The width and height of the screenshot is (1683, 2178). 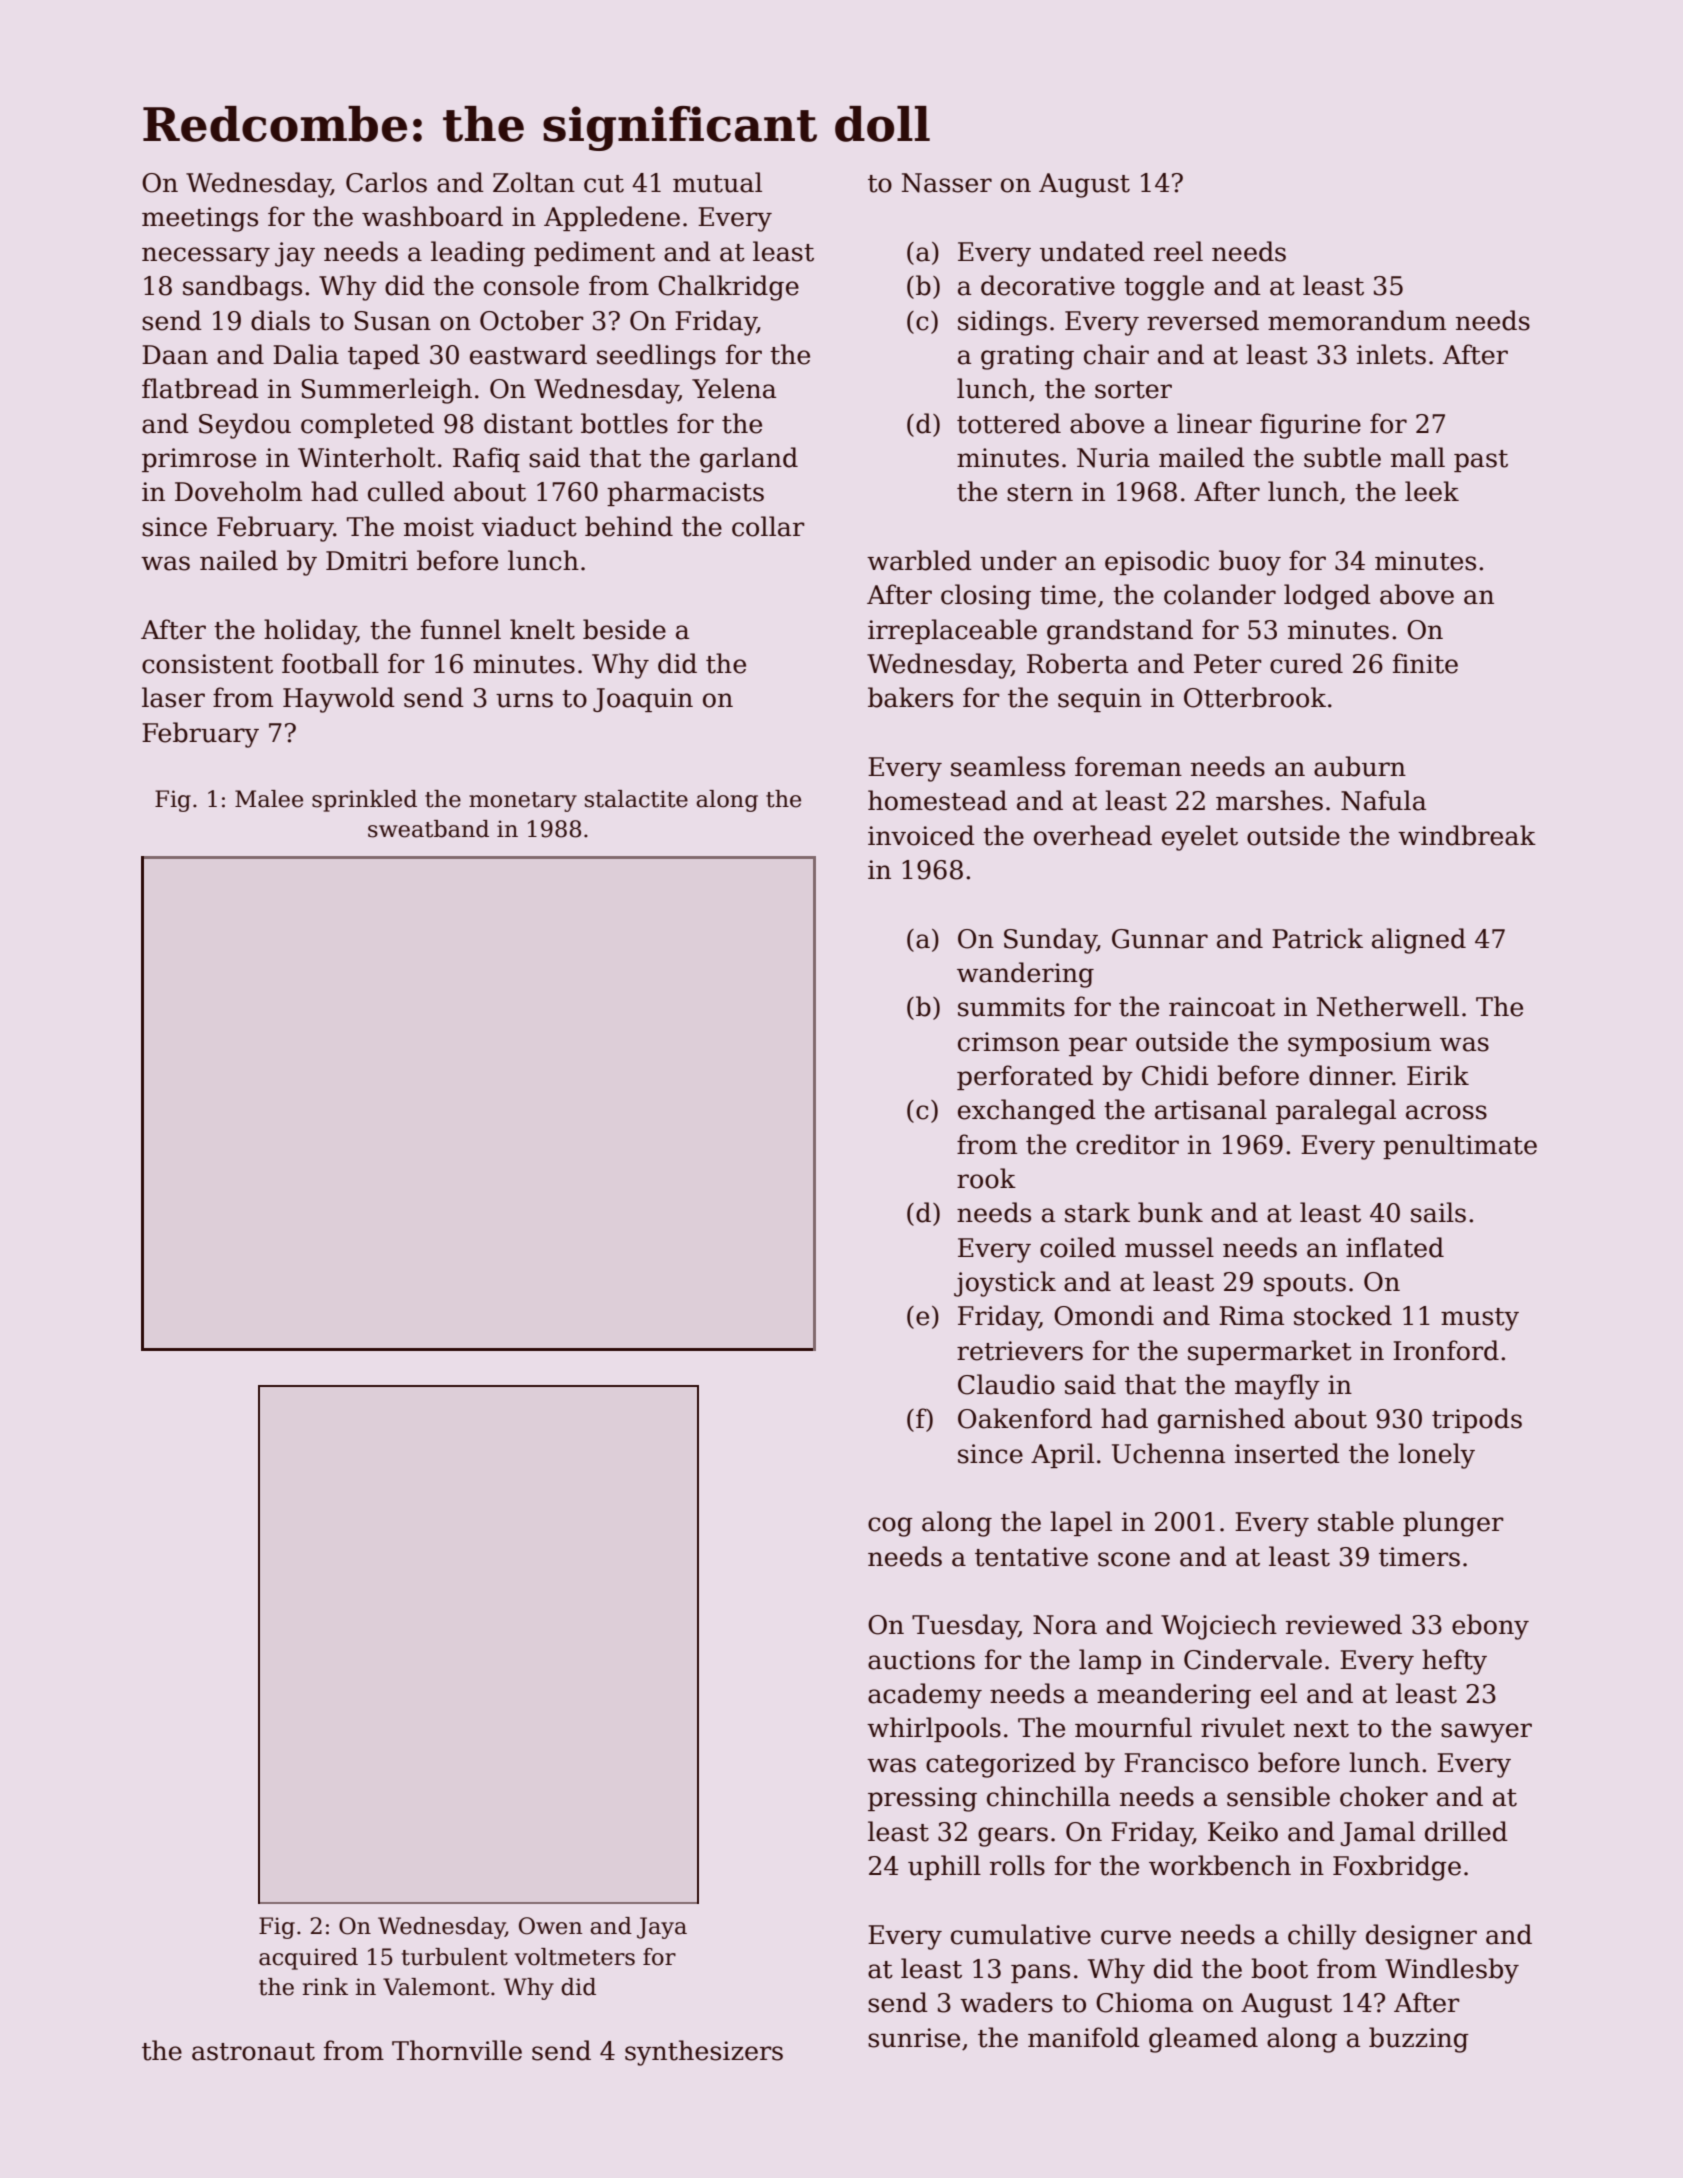 What do you see at coordinates (947, 183) in the screenshot?
I see `Nasser` at bounding box center [947, 183].
